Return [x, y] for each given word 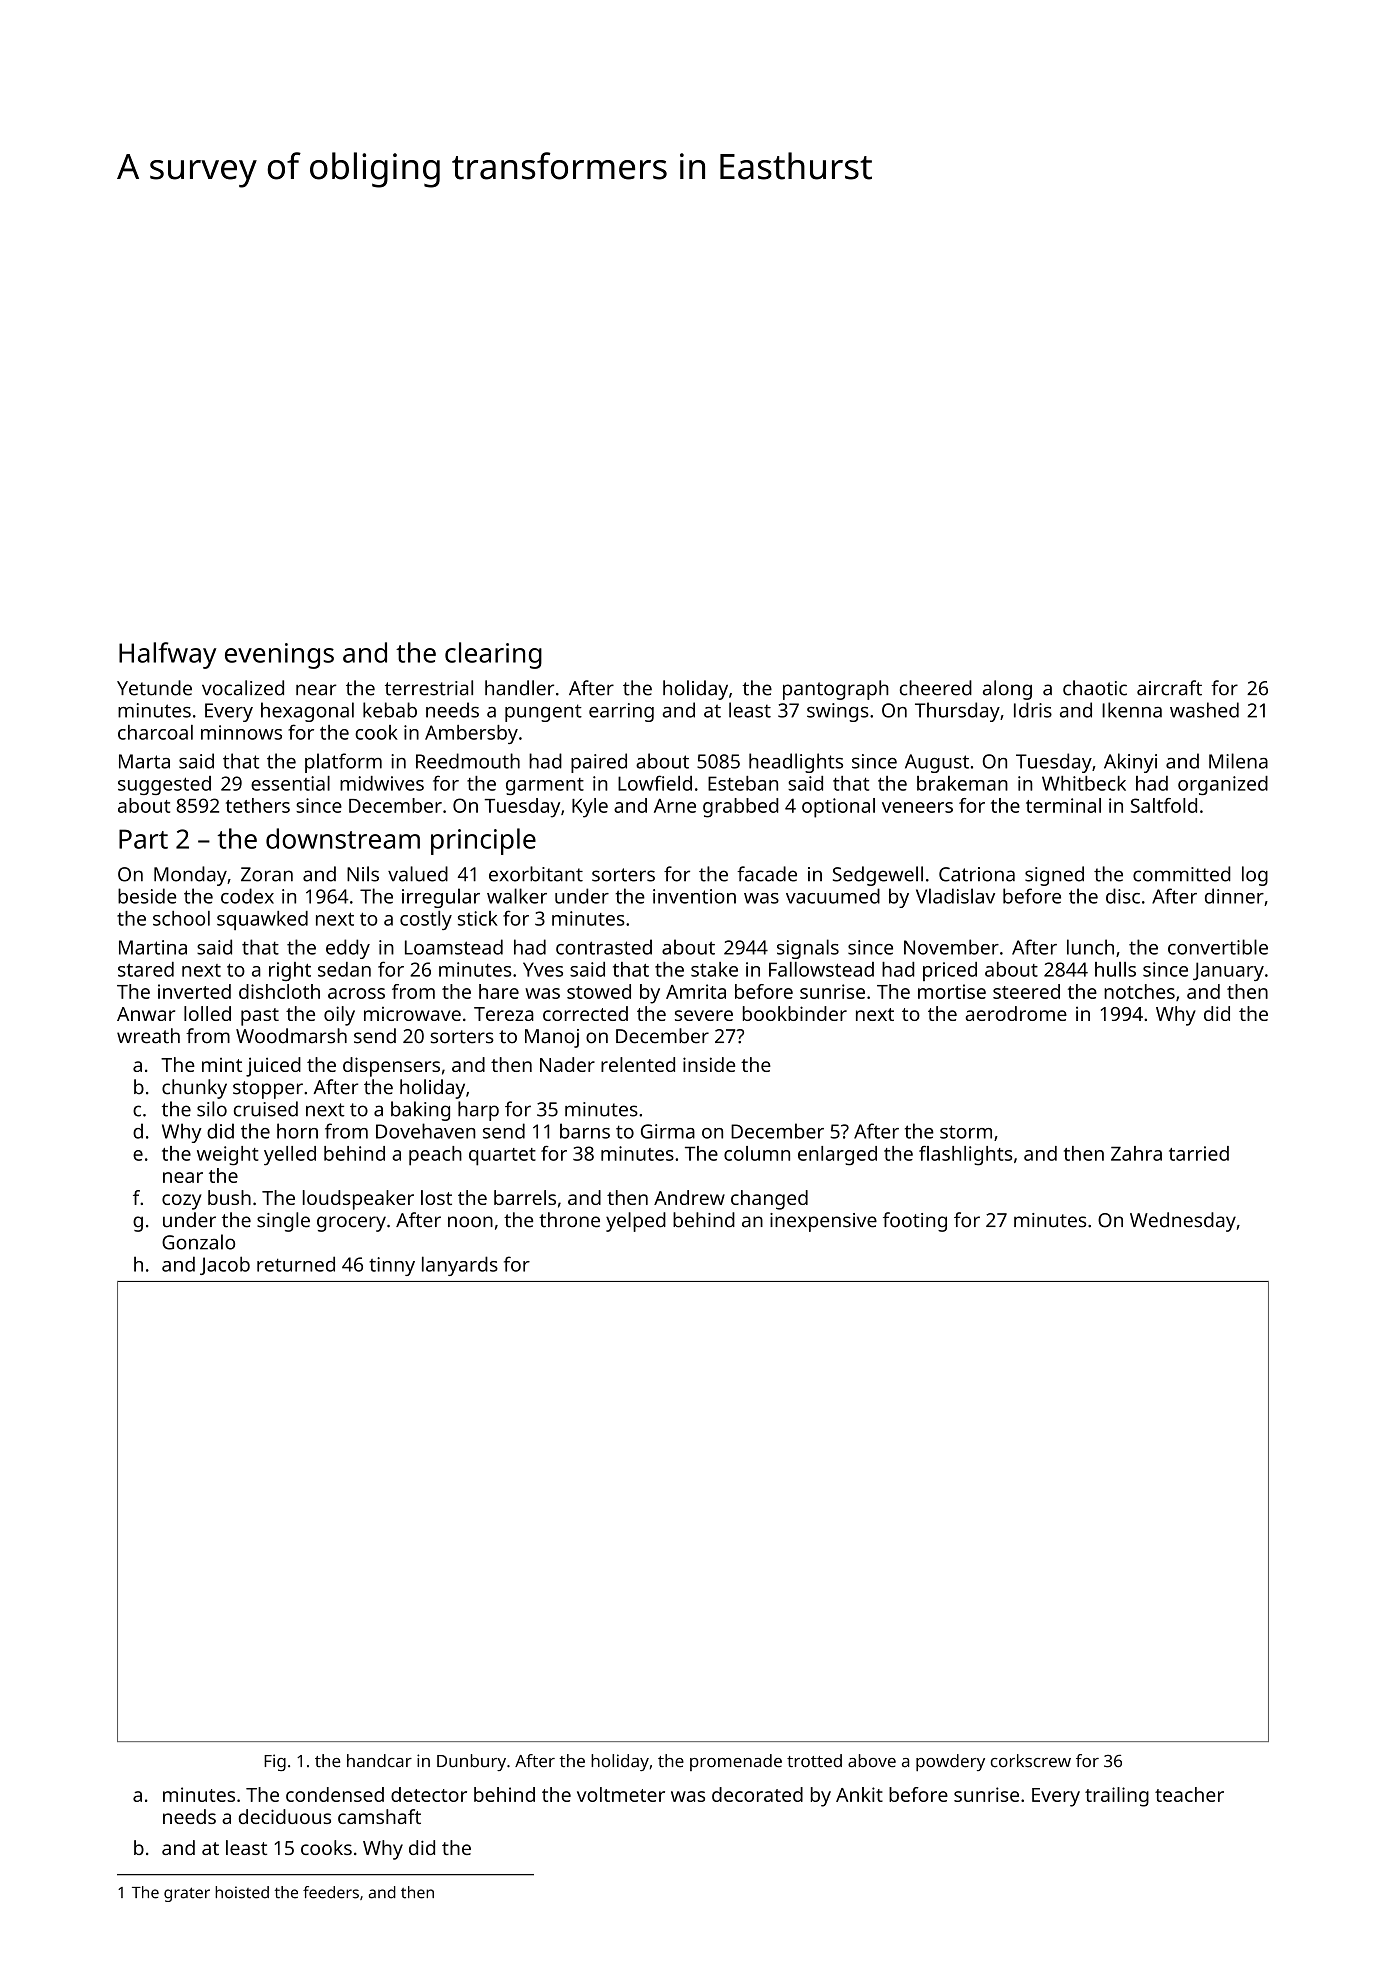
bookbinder [795, 1013]
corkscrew [1031, 1761]
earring [621, 712]
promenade [736, 1762]
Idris [1033, 710]
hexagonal [307, 712]
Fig [275, 1762]
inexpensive [823, 1222]
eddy [348, 949]
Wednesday [1183, 1222]
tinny [392, 1266]
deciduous [285, 1816]
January [1228, 971]
